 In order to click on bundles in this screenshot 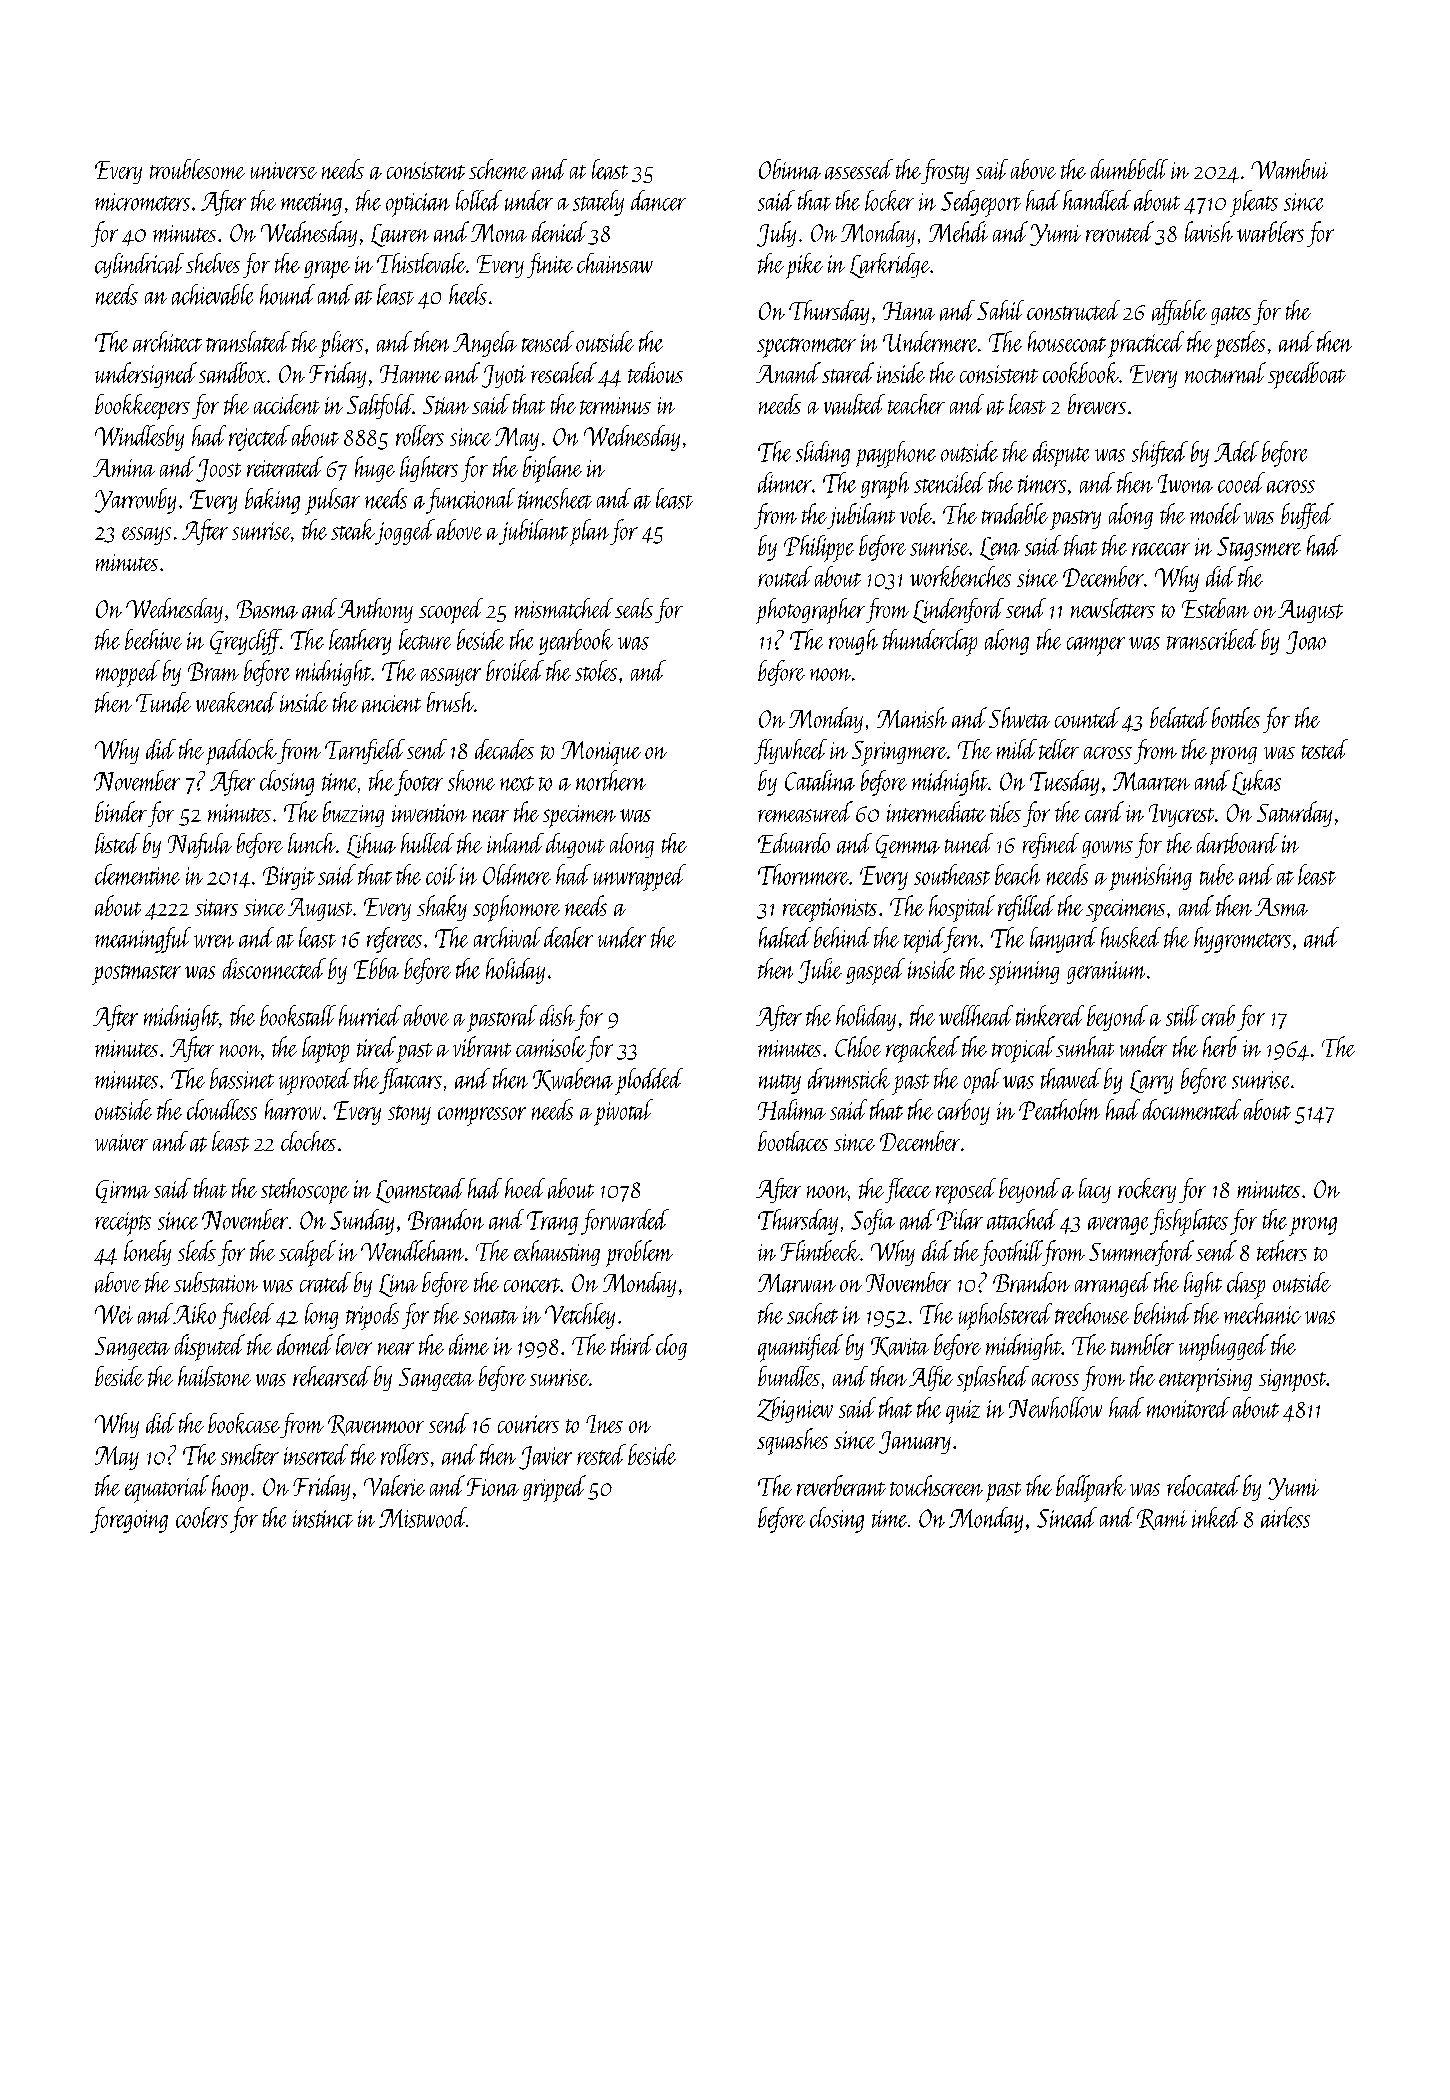, I will do `click(789, 1376)`.
